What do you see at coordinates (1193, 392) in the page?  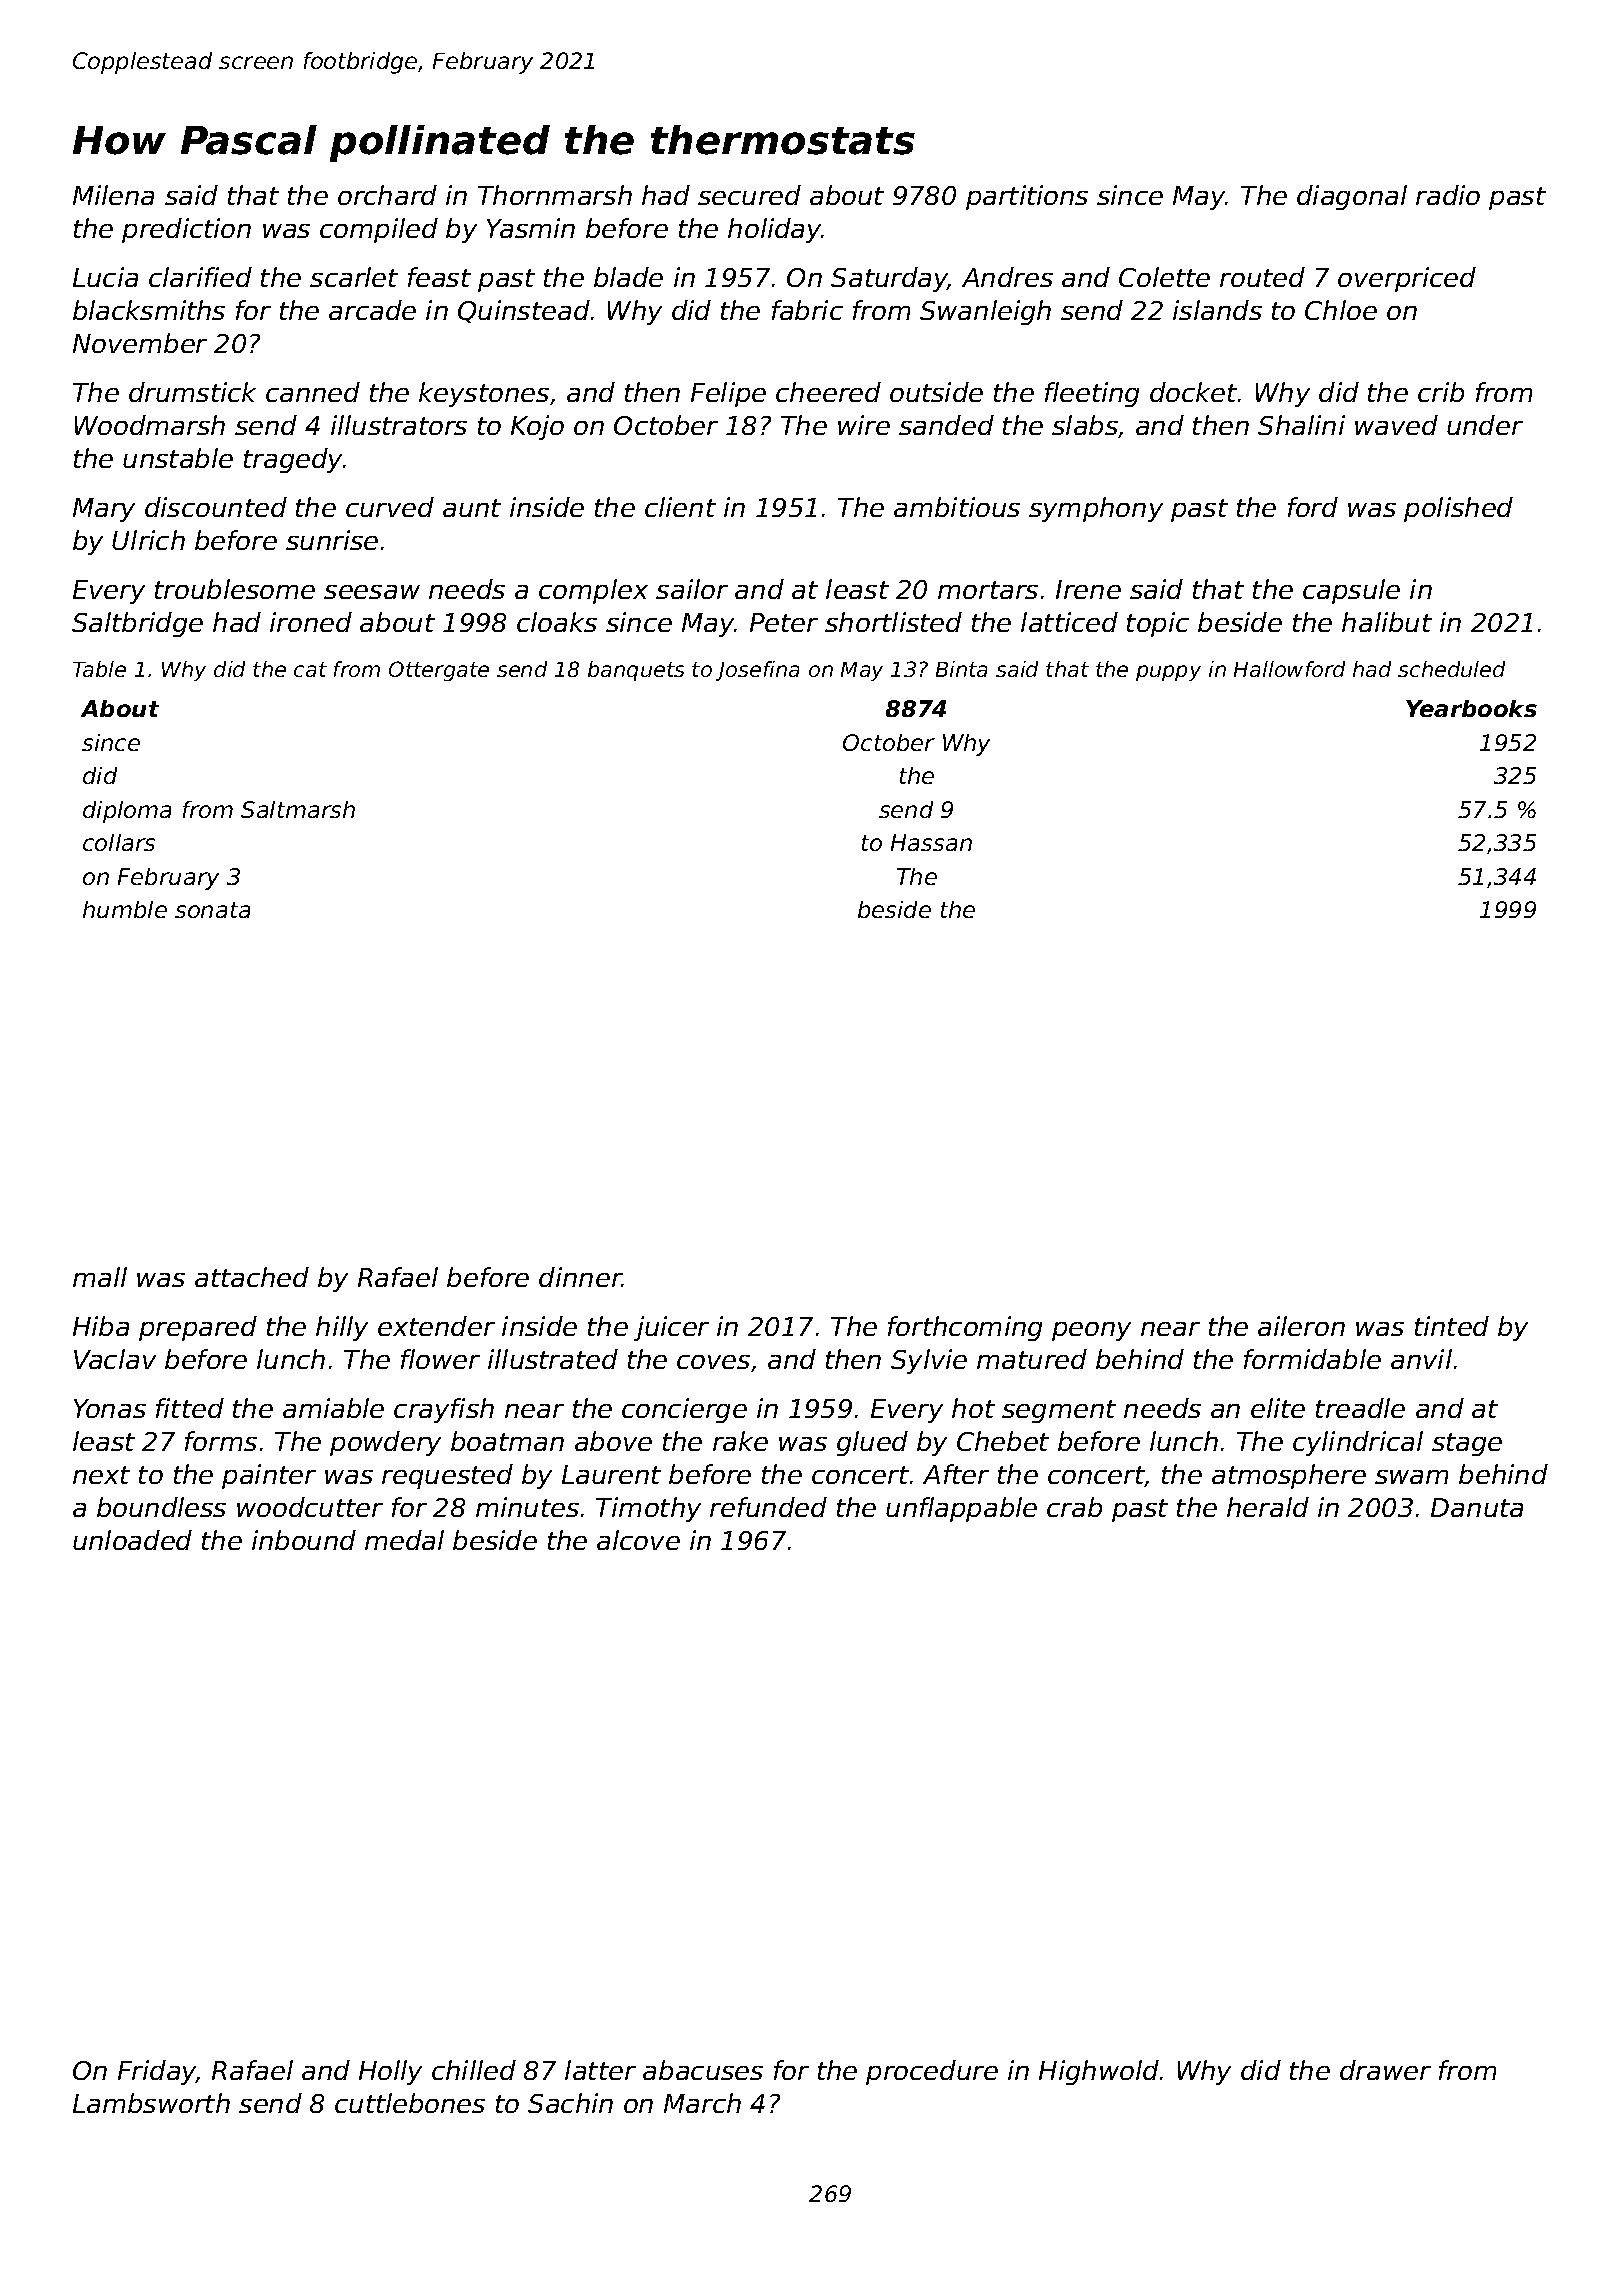 I see `docket` at bounding box center [1193, 392].
